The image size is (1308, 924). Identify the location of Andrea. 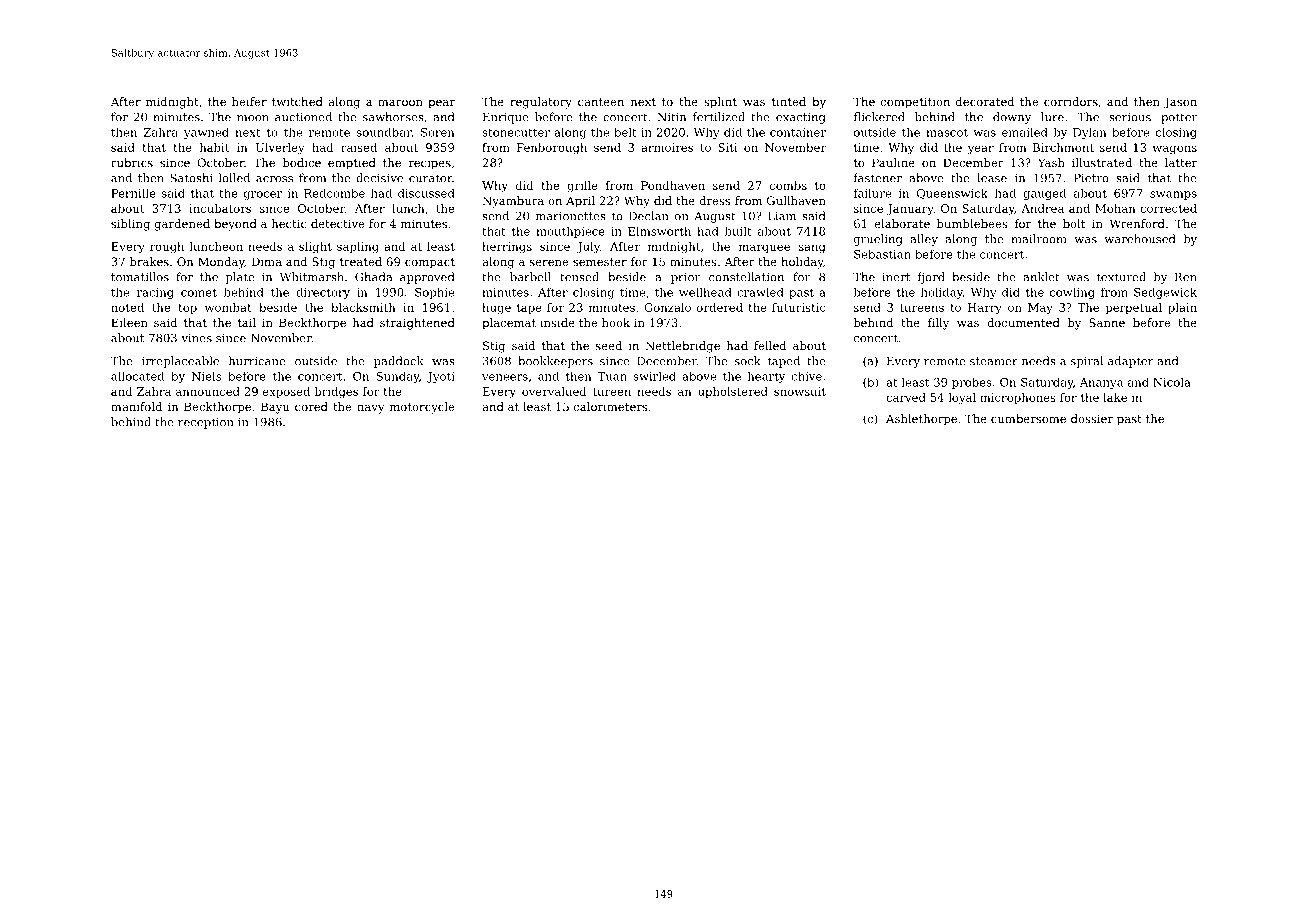
(1042, 208).
